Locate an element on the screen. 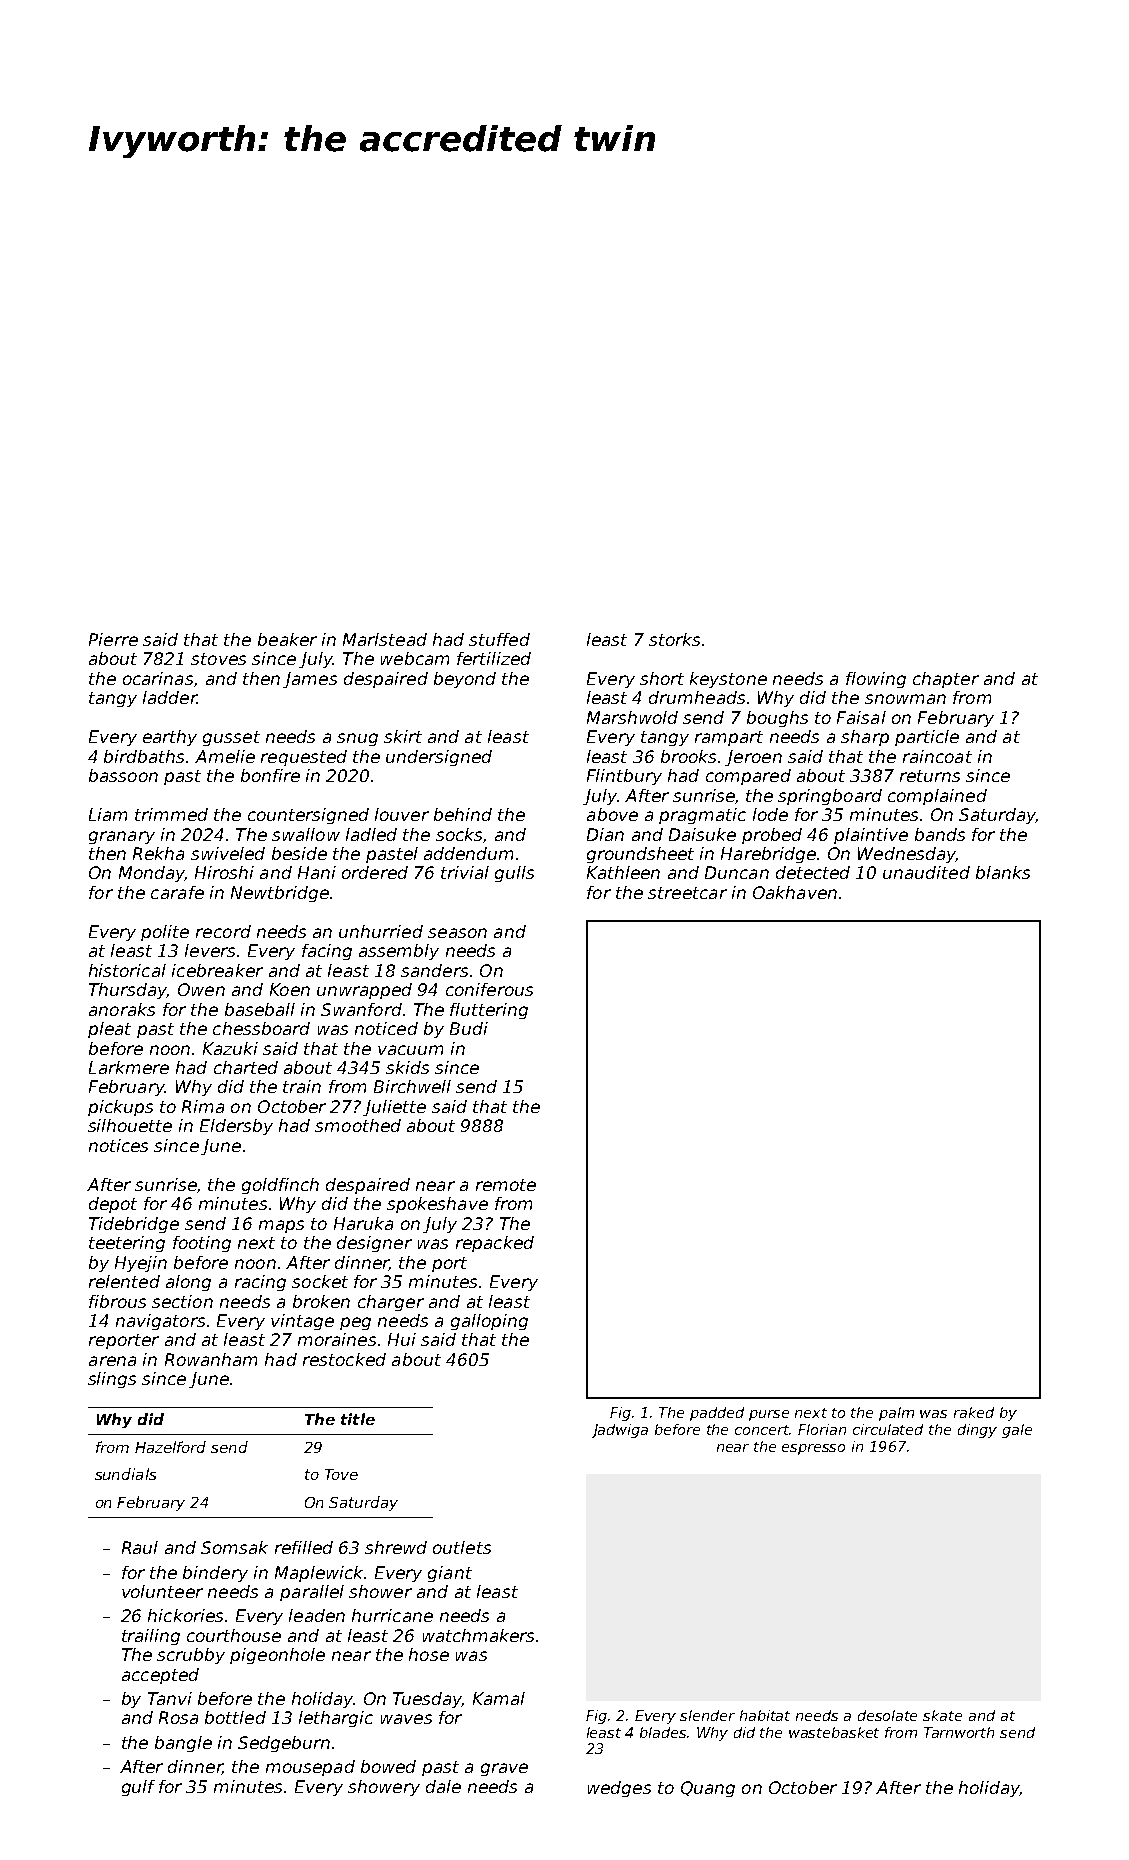 The width and height of the screenshot is (1129, 1860). dingy is located at coordinates (977, 1431).
